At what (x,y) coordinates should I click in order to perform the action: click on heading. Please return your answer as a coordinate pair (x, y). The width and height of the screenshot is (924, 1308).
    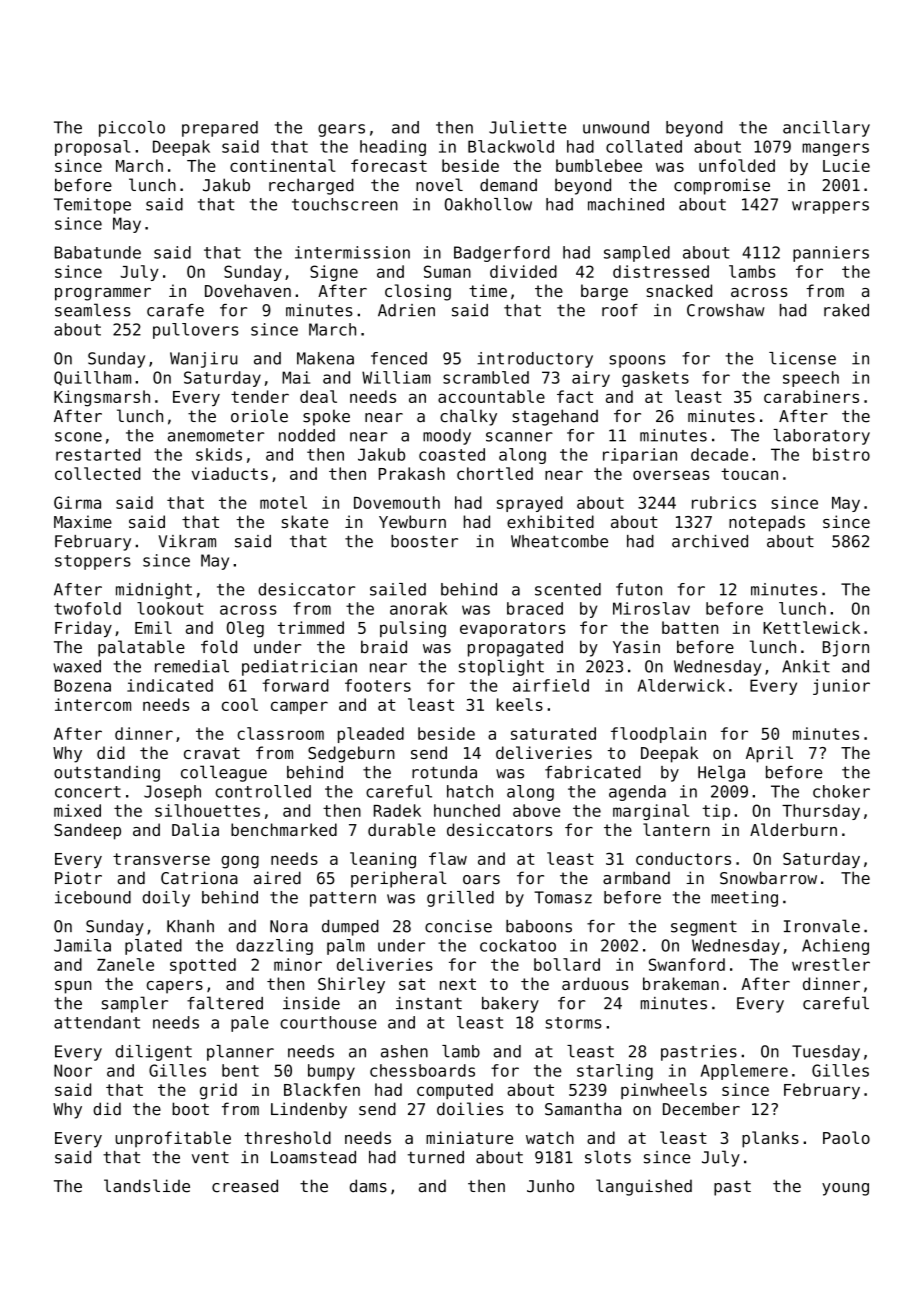
    Looking at the image, I should click on (393, 148).
